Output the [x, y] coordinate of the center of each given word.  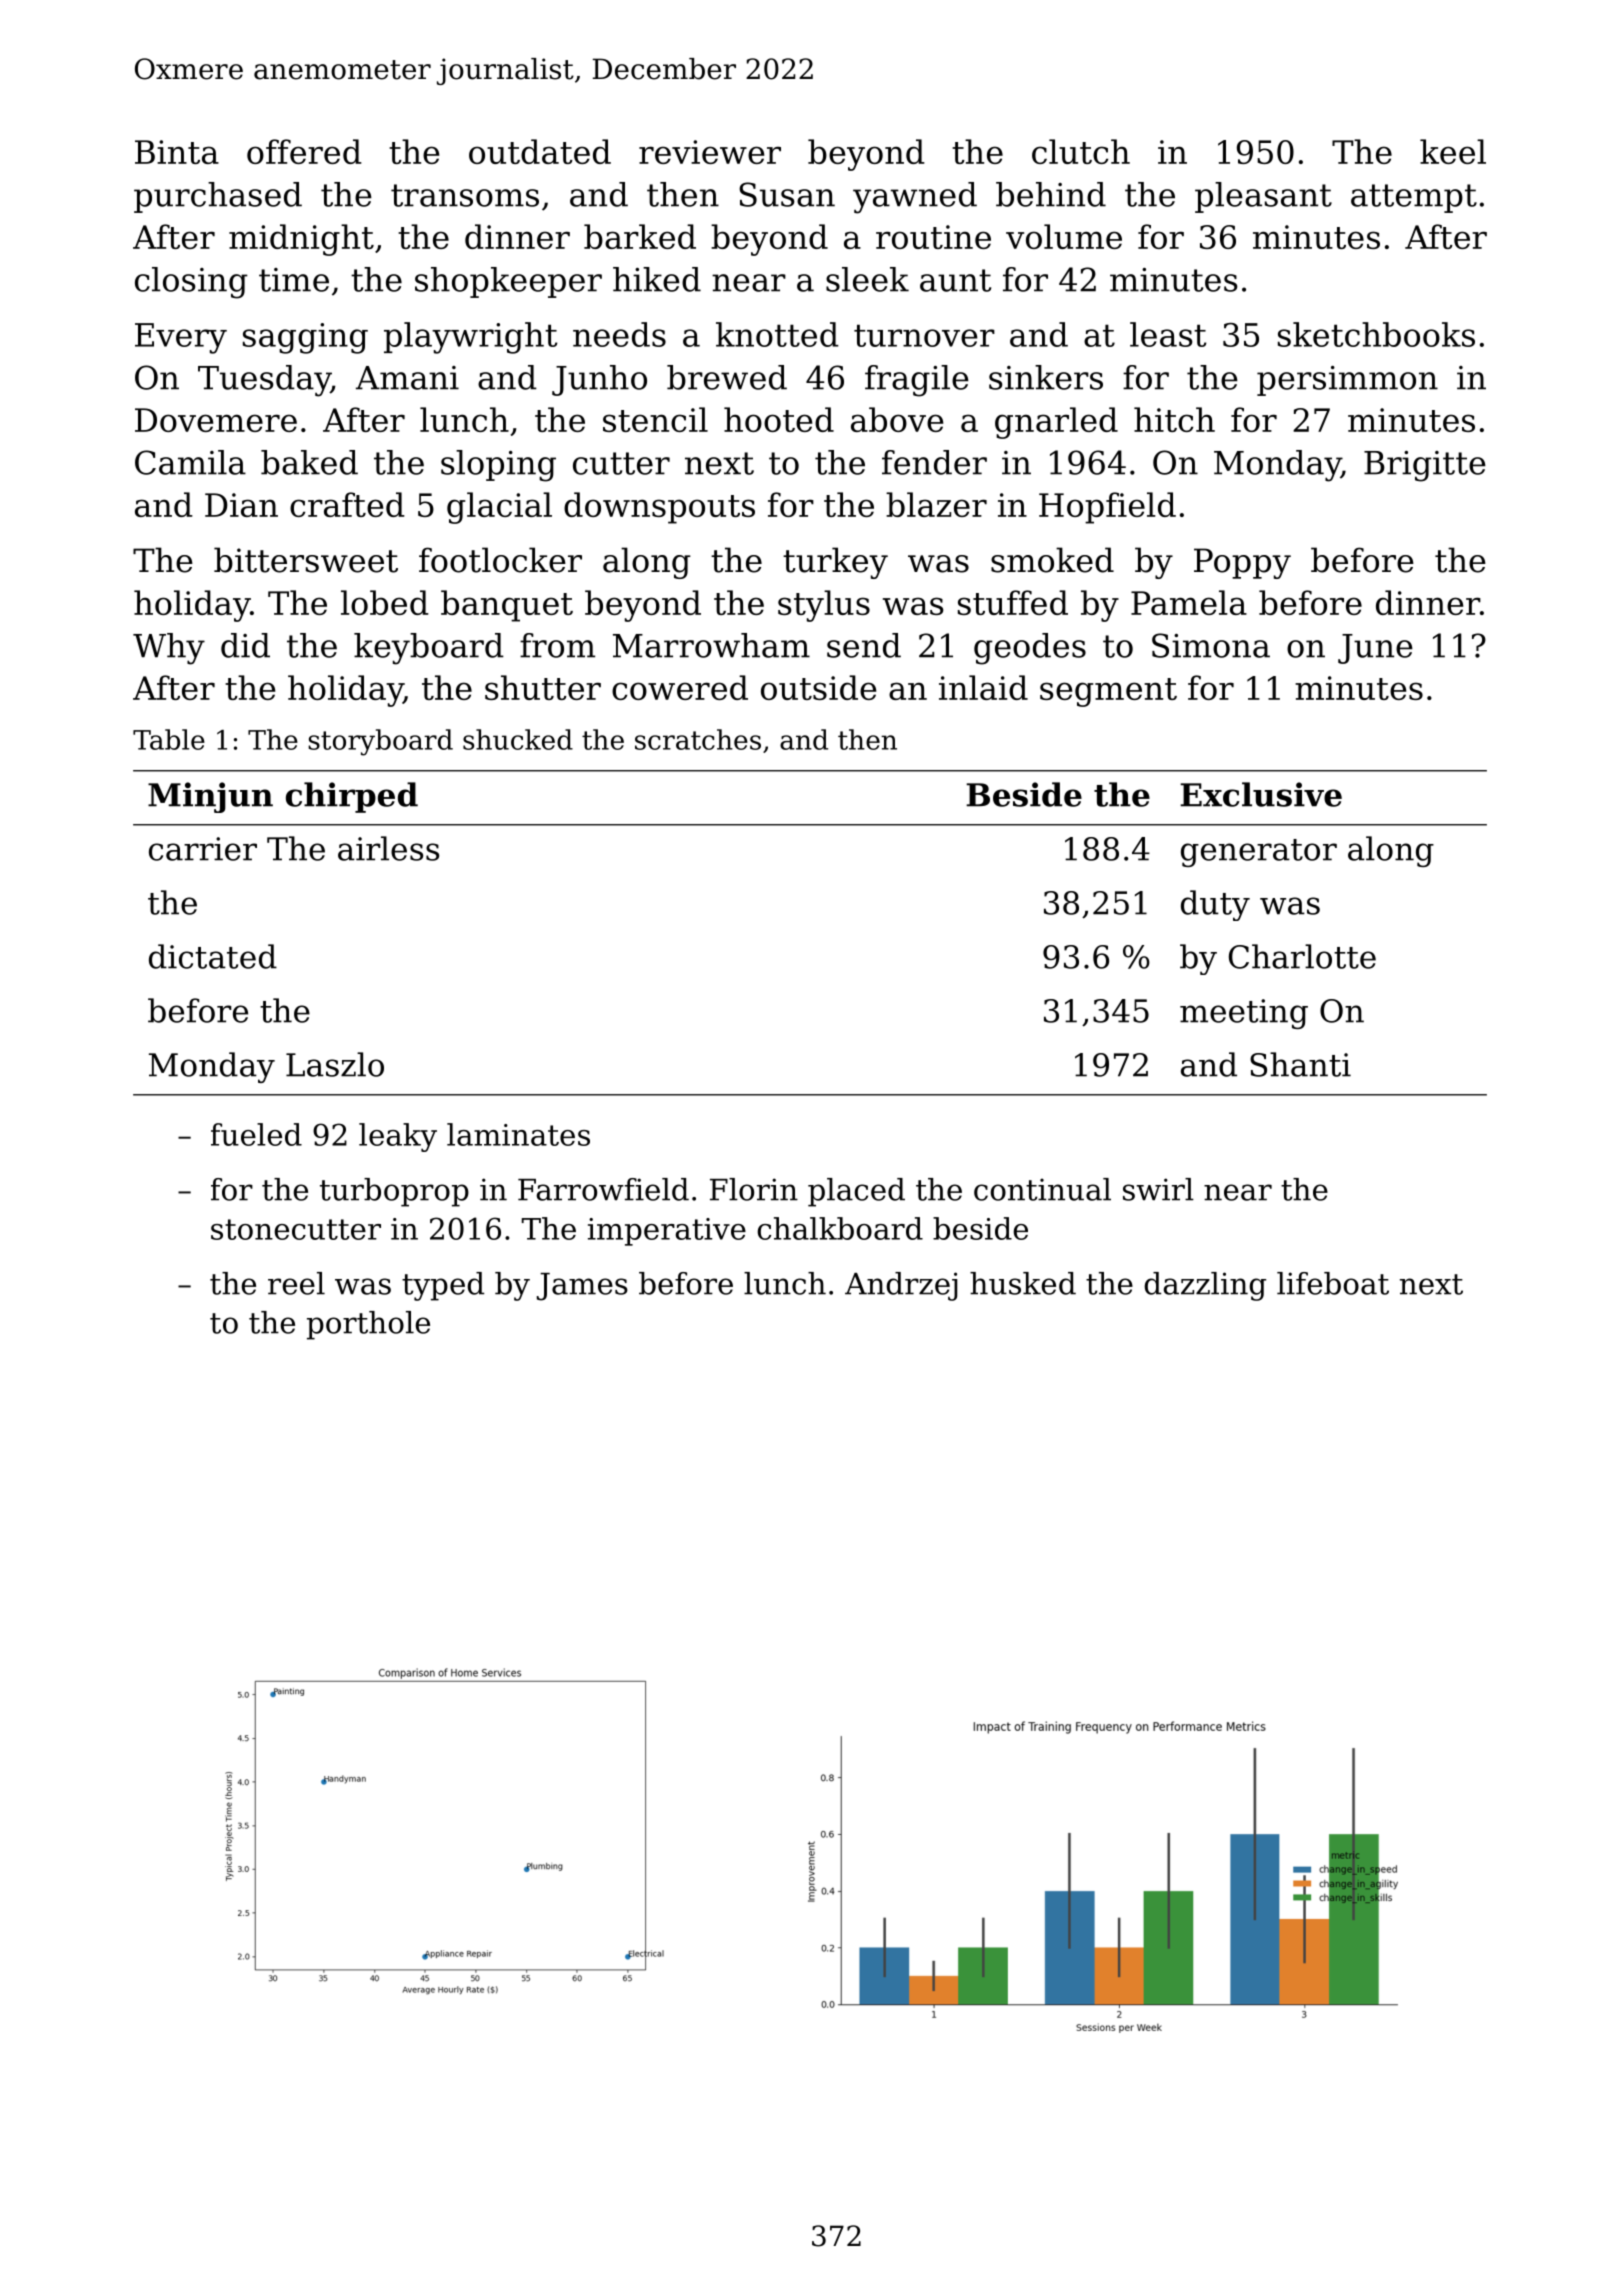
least [1168, 334]
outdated [540, 151]
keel [1453, 151]
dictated [213, 956]
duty [1215, 905]
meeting [1244, 1014]
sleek [867, 279]
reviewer [710, 152]
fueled [256, 1134]
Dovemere [216, 420]
